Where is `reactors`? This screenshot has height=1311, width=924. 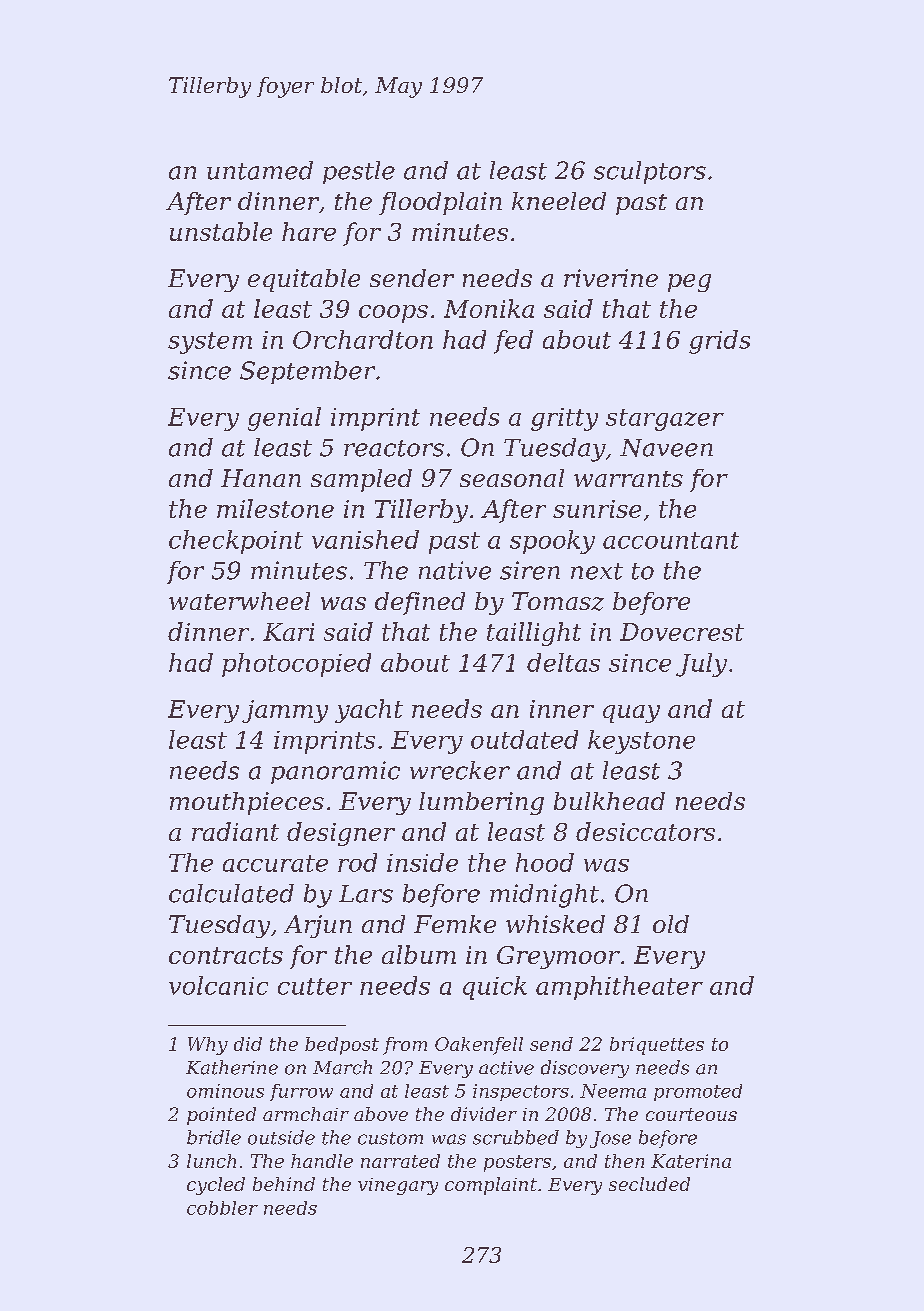 reactors is located at coordinates (394, 448).
